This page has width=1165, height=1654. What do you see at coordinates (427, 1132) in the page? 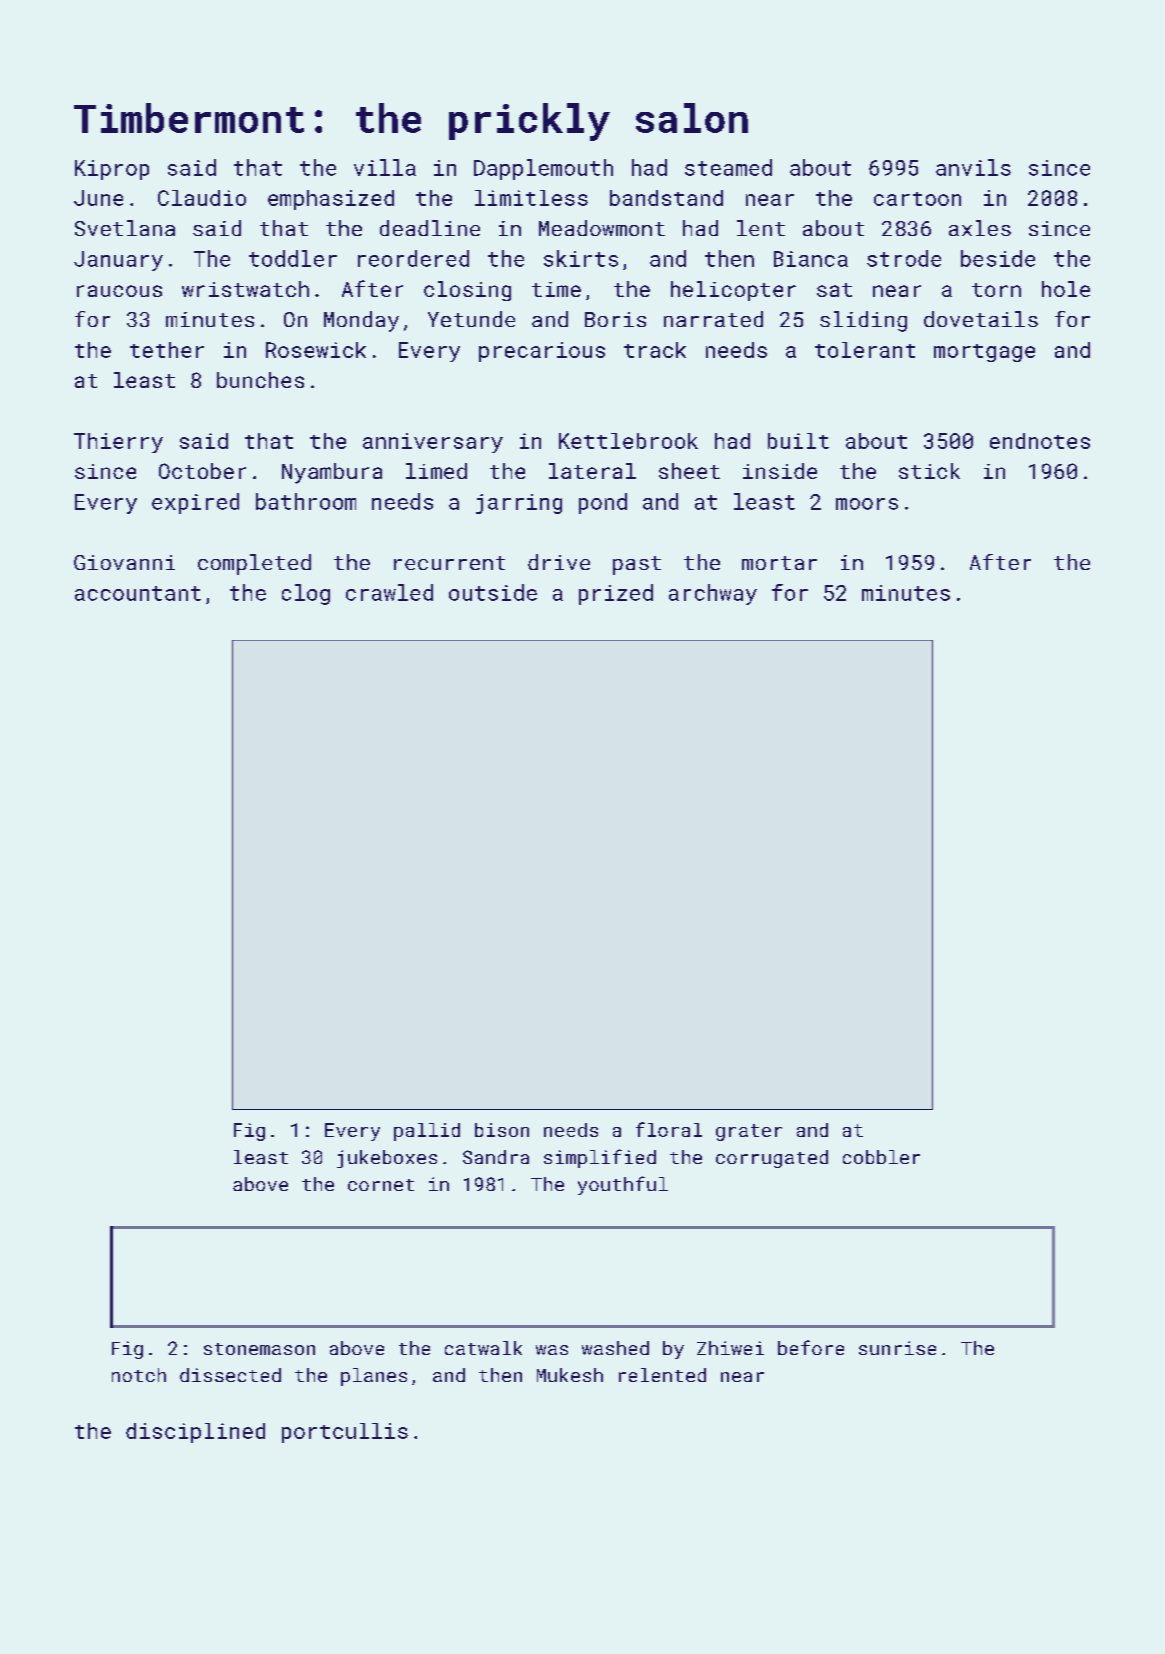
I see `pallid` at bounding box center [427, 1132].
